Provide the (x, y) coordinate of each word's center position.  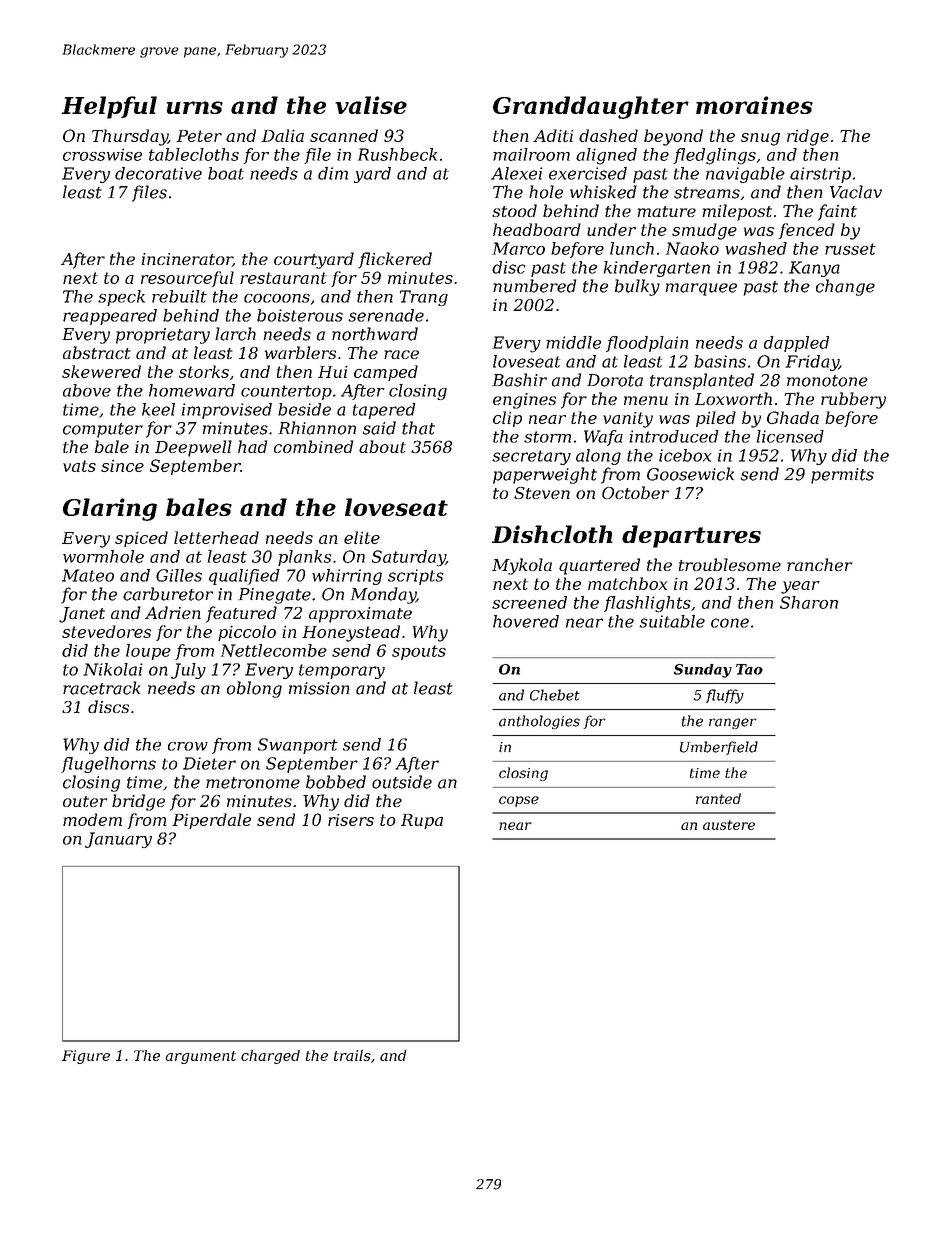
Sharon (809, 602)
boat (226, 173)
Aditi (553, 135)
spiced (141, 539)
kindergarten (657, 269)
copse (519, 801)
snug (760, 139)
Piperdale (211, 821)
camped (386, 373)
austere (729, 825)
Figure (86, 1057)
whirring (347, 577)
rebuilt (179, 296)
